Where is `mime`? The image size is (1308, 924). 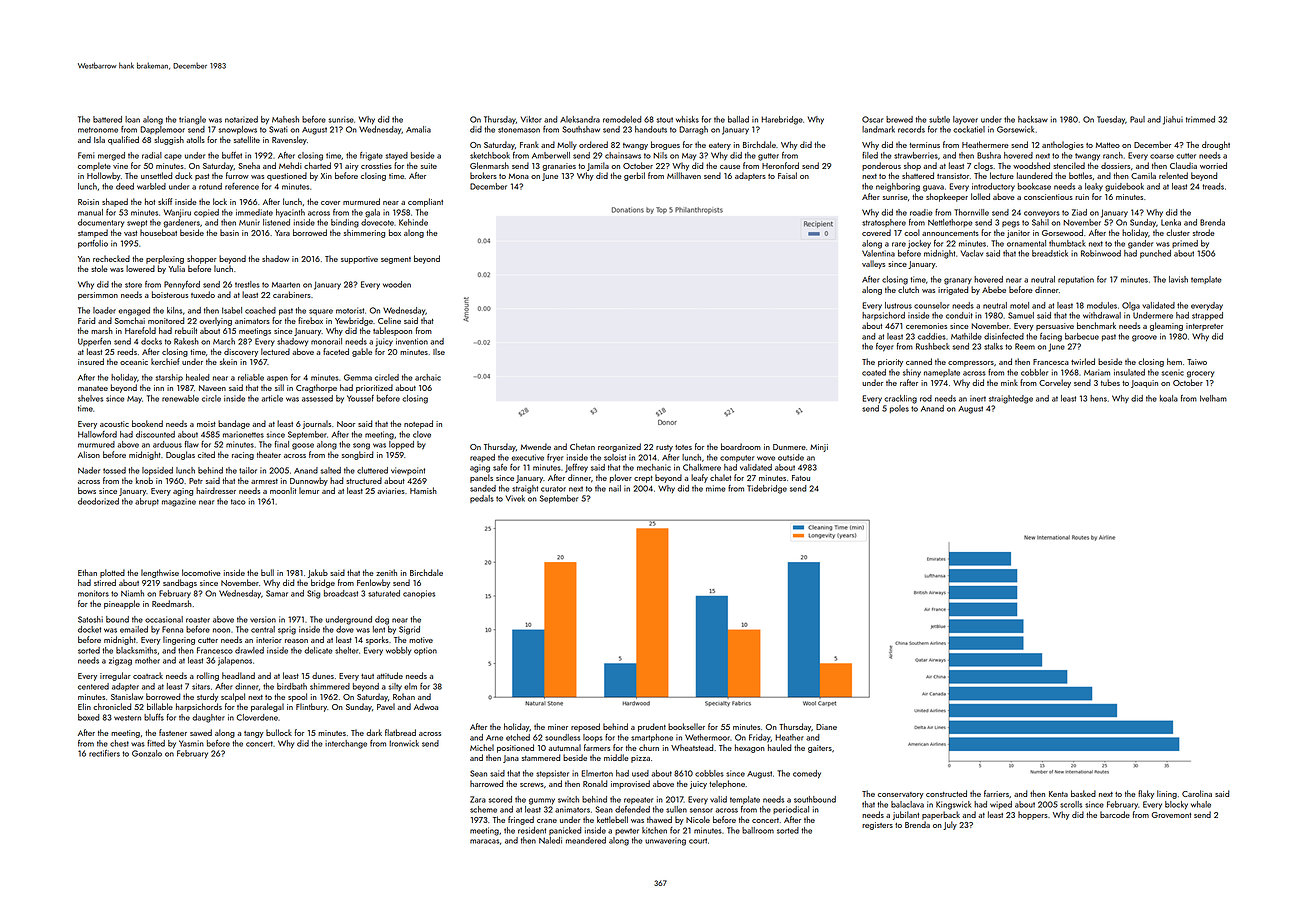 mime is located at coordinates (715, 488).
